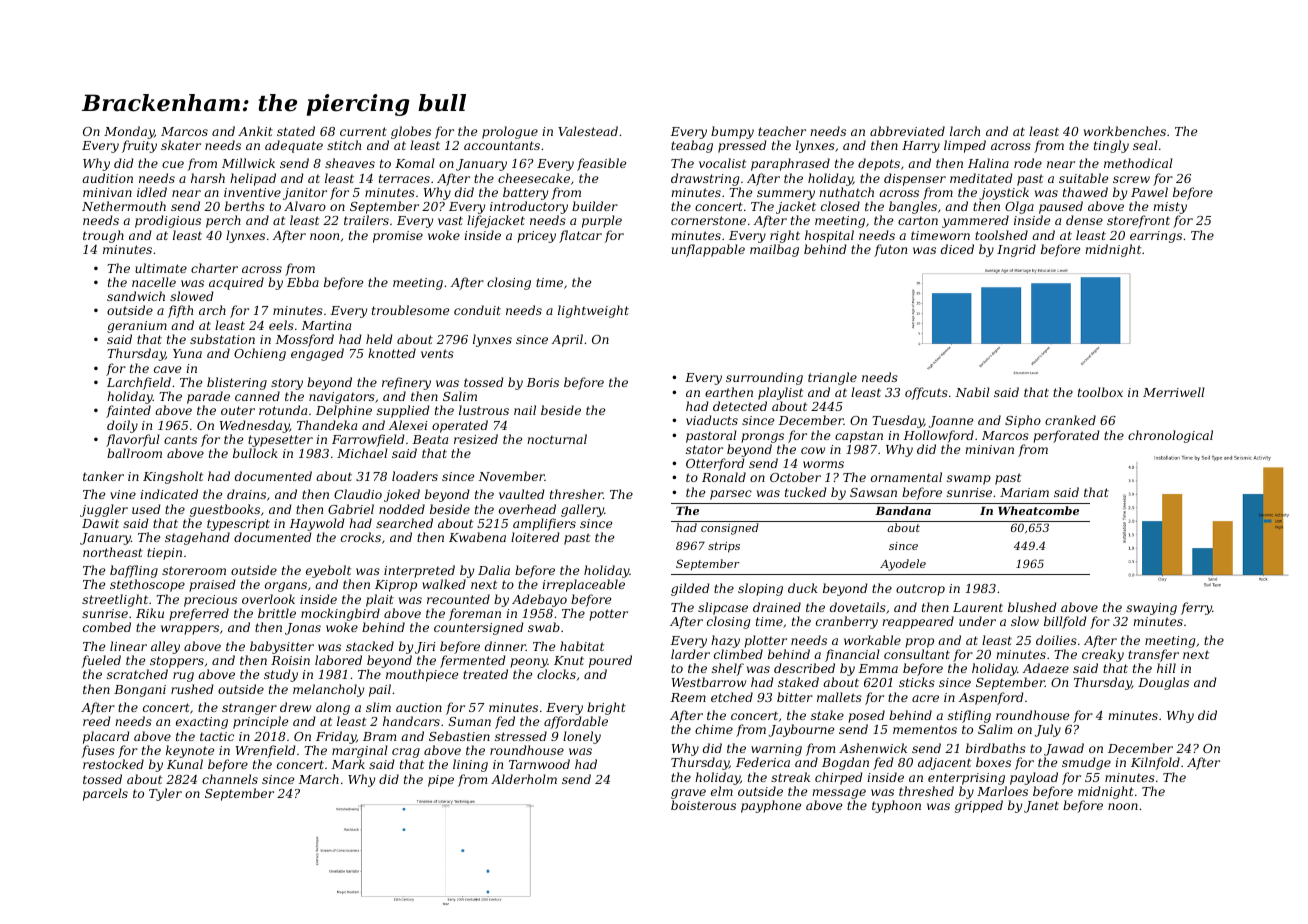  Describe the element at coordinates (543, 382) in the image. I see `Boris` at that location.
